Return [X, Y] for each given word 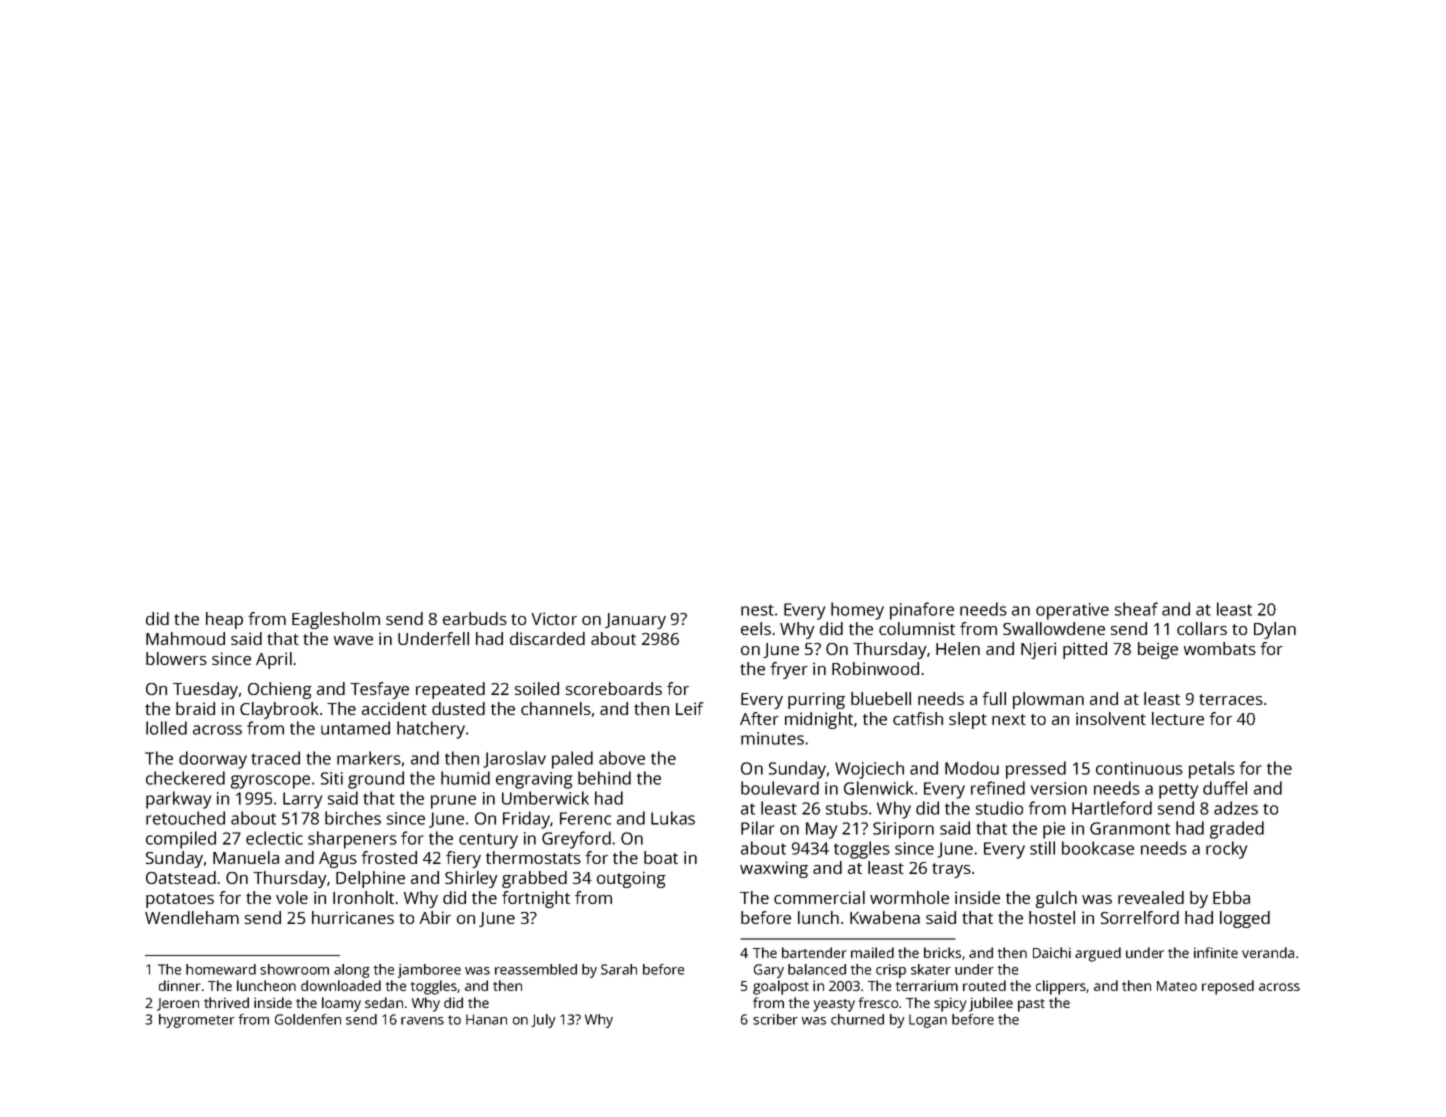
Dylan [1275, 630]
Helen [958, 648]
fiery [463, 859]
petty [1178, 791]
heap [224, 620]
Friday [526, 820]
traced [275, 758]
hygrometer [197, 1021]
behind [604, 778]
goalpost [781, 987]
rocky [1226, 850]
